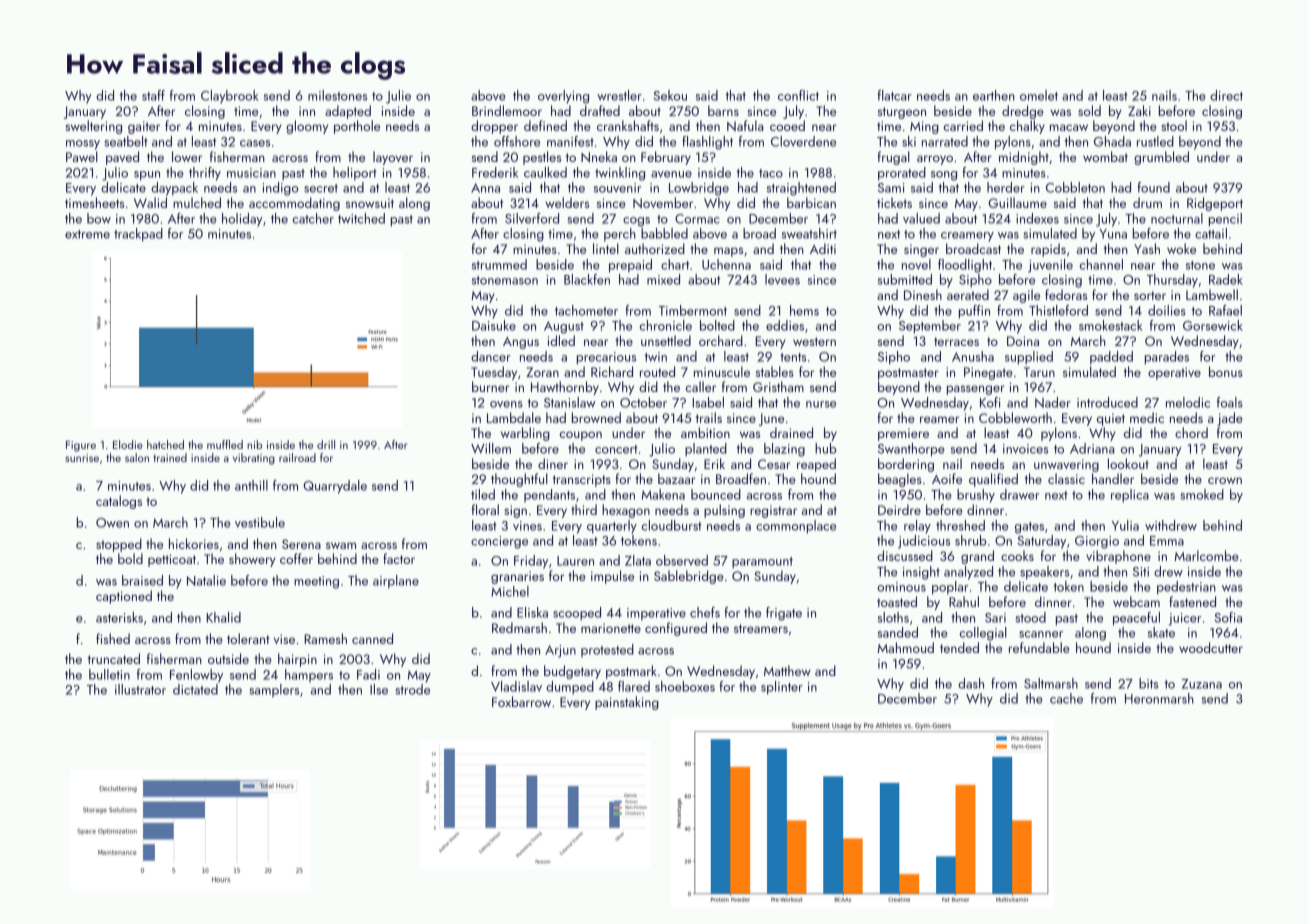  What do you see at coordinates (165, 444) in the screenshot?
I see `hatched` at bounding box center [165, 444].
